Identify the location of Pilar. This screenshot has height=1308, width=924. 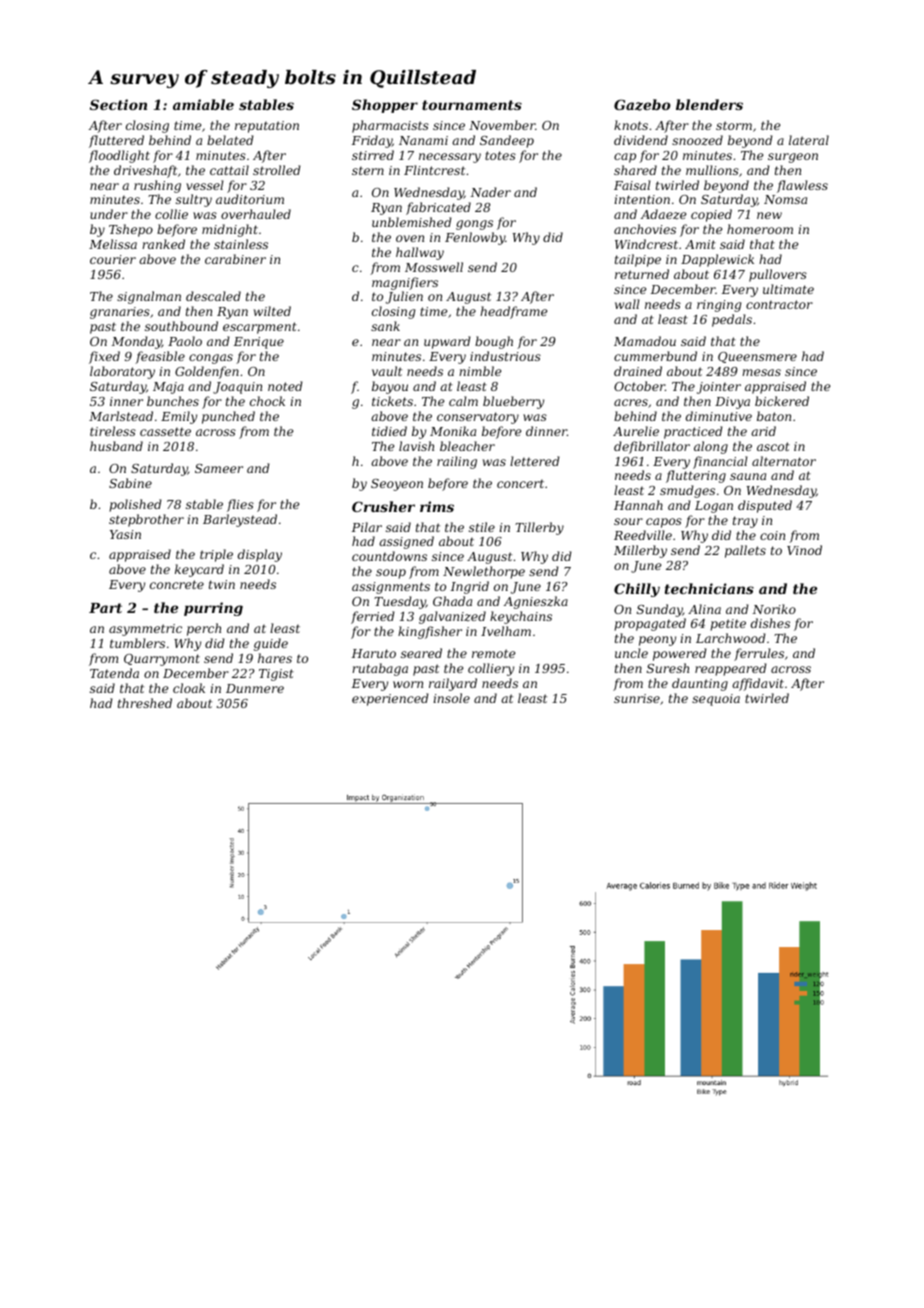
(367, 527).
